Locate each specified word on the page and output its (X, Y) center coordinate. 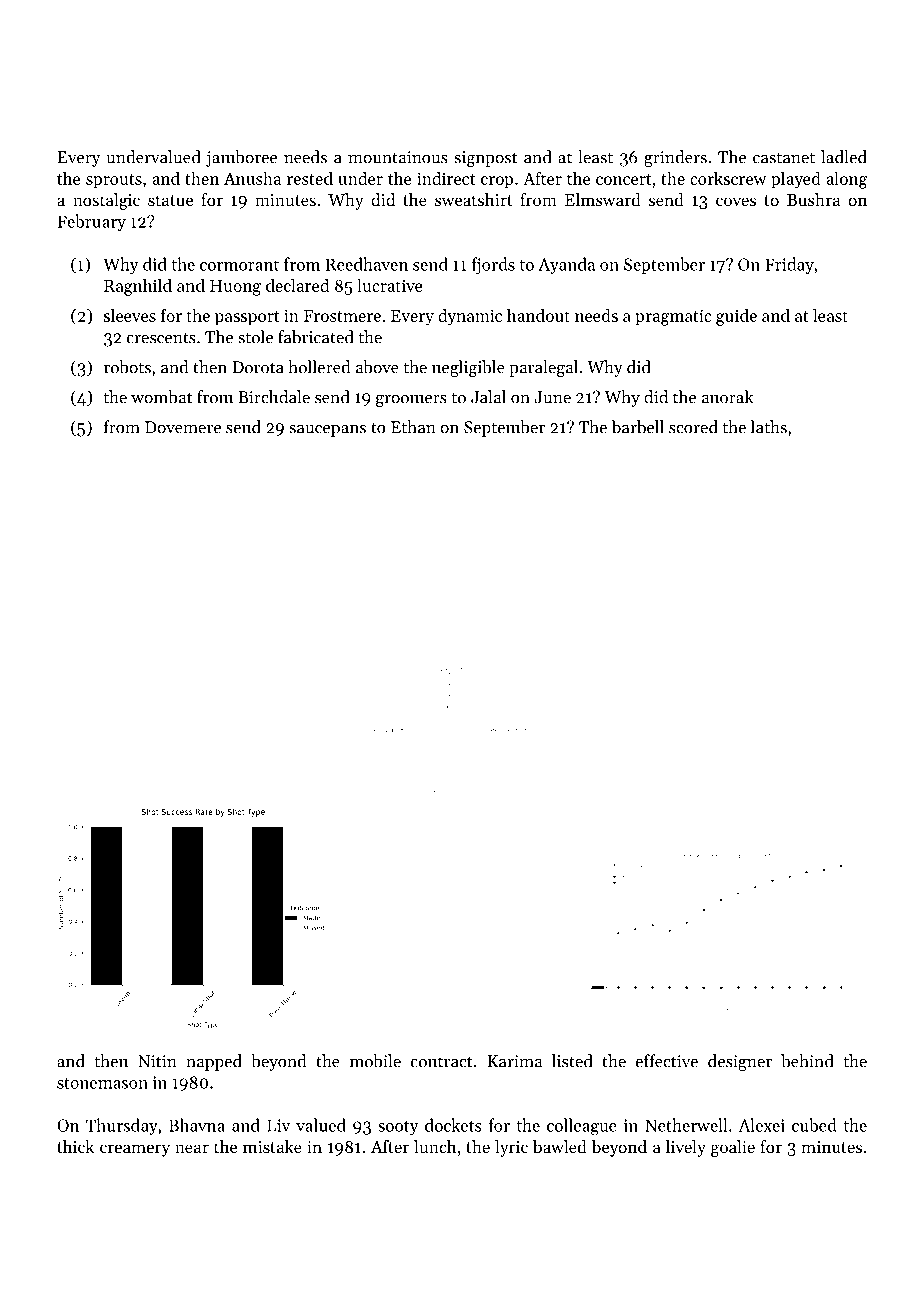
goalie (733, 1148)
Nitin (157, 1061)
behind (807, 1061)
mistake (272, 1146)
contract (442, 1062)
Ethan (413, 427)
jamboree (241, 158)
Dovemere (183, 427)
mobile (375, 1061)
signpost (486, 159)
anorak (727, 397)
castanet (784, 158)
